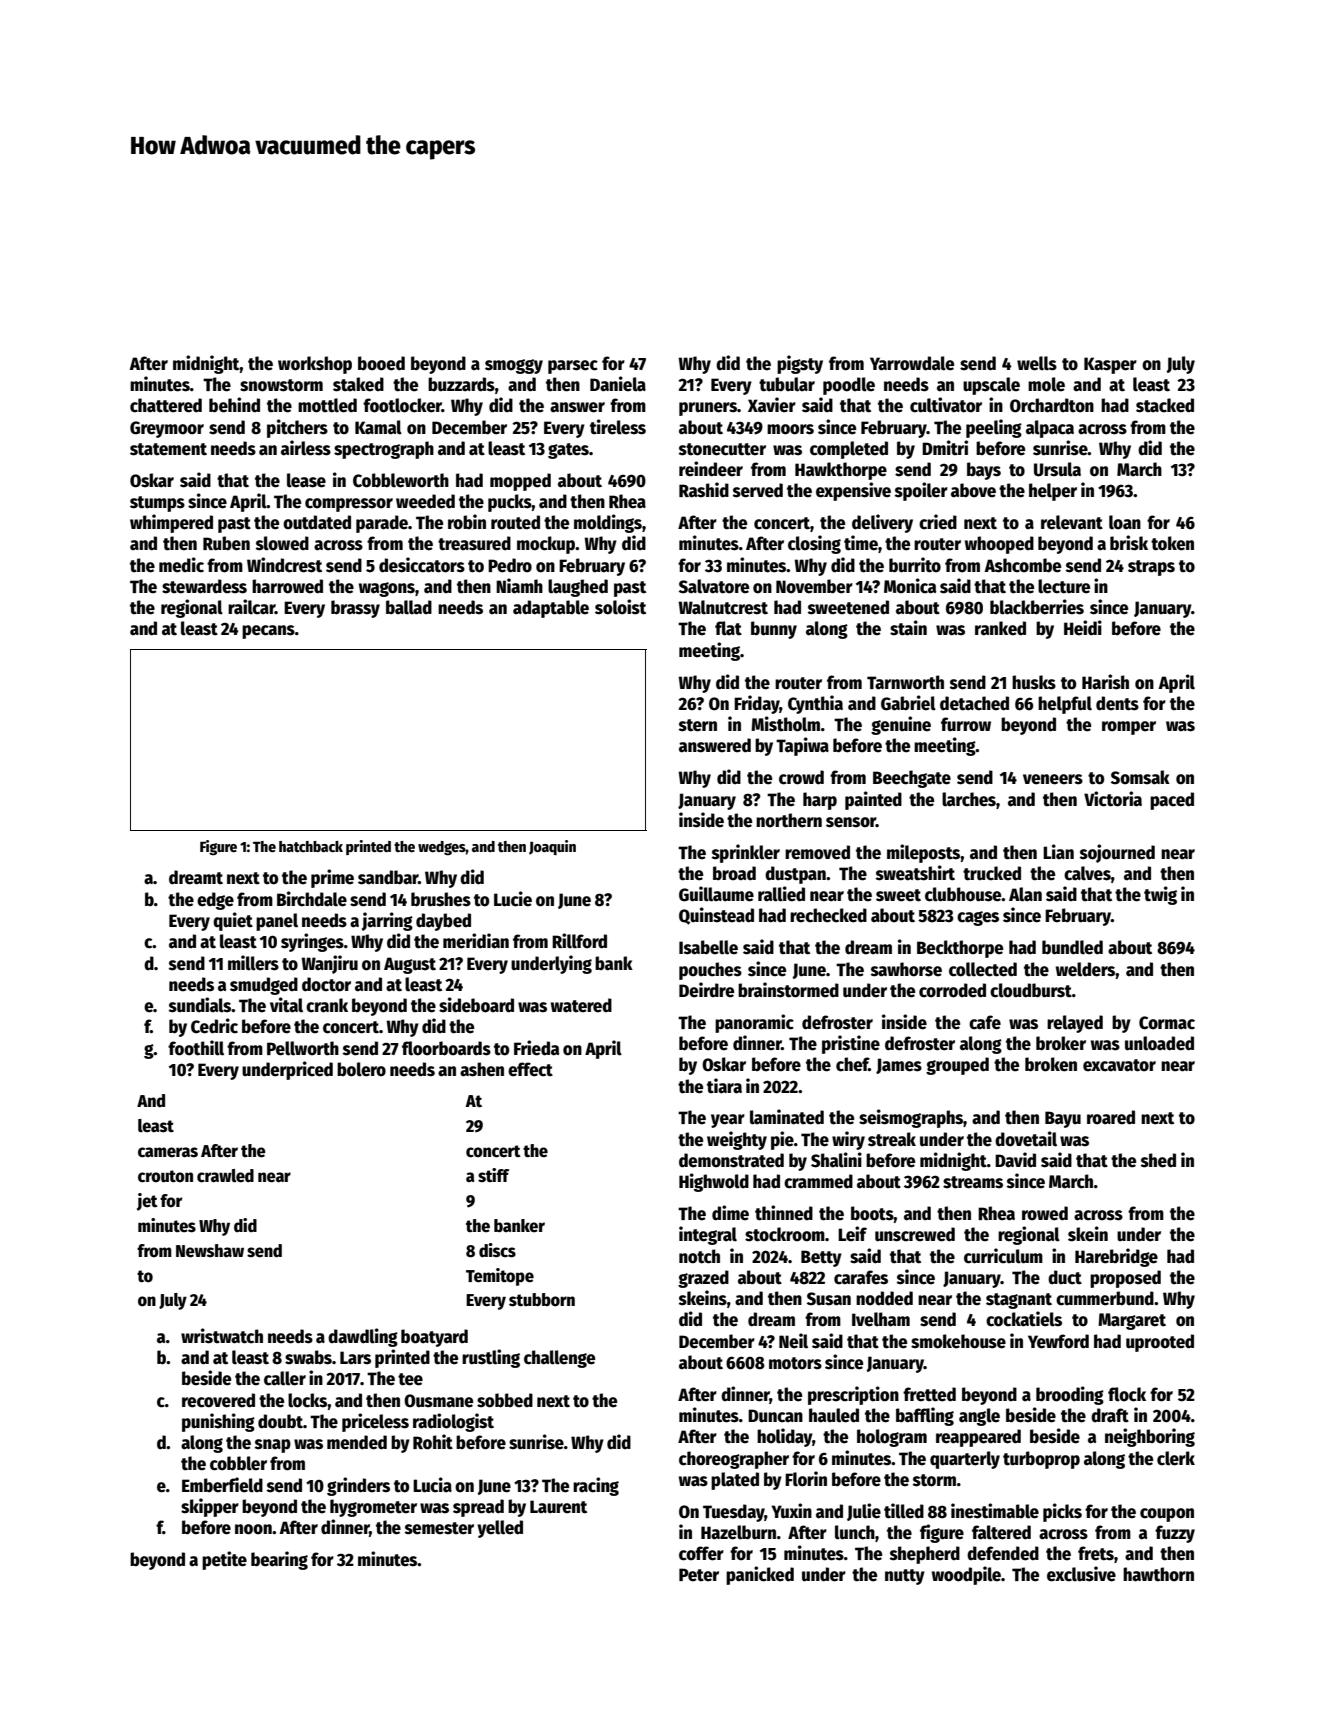  I want to click on Orchardton, so click(1052, 405).
